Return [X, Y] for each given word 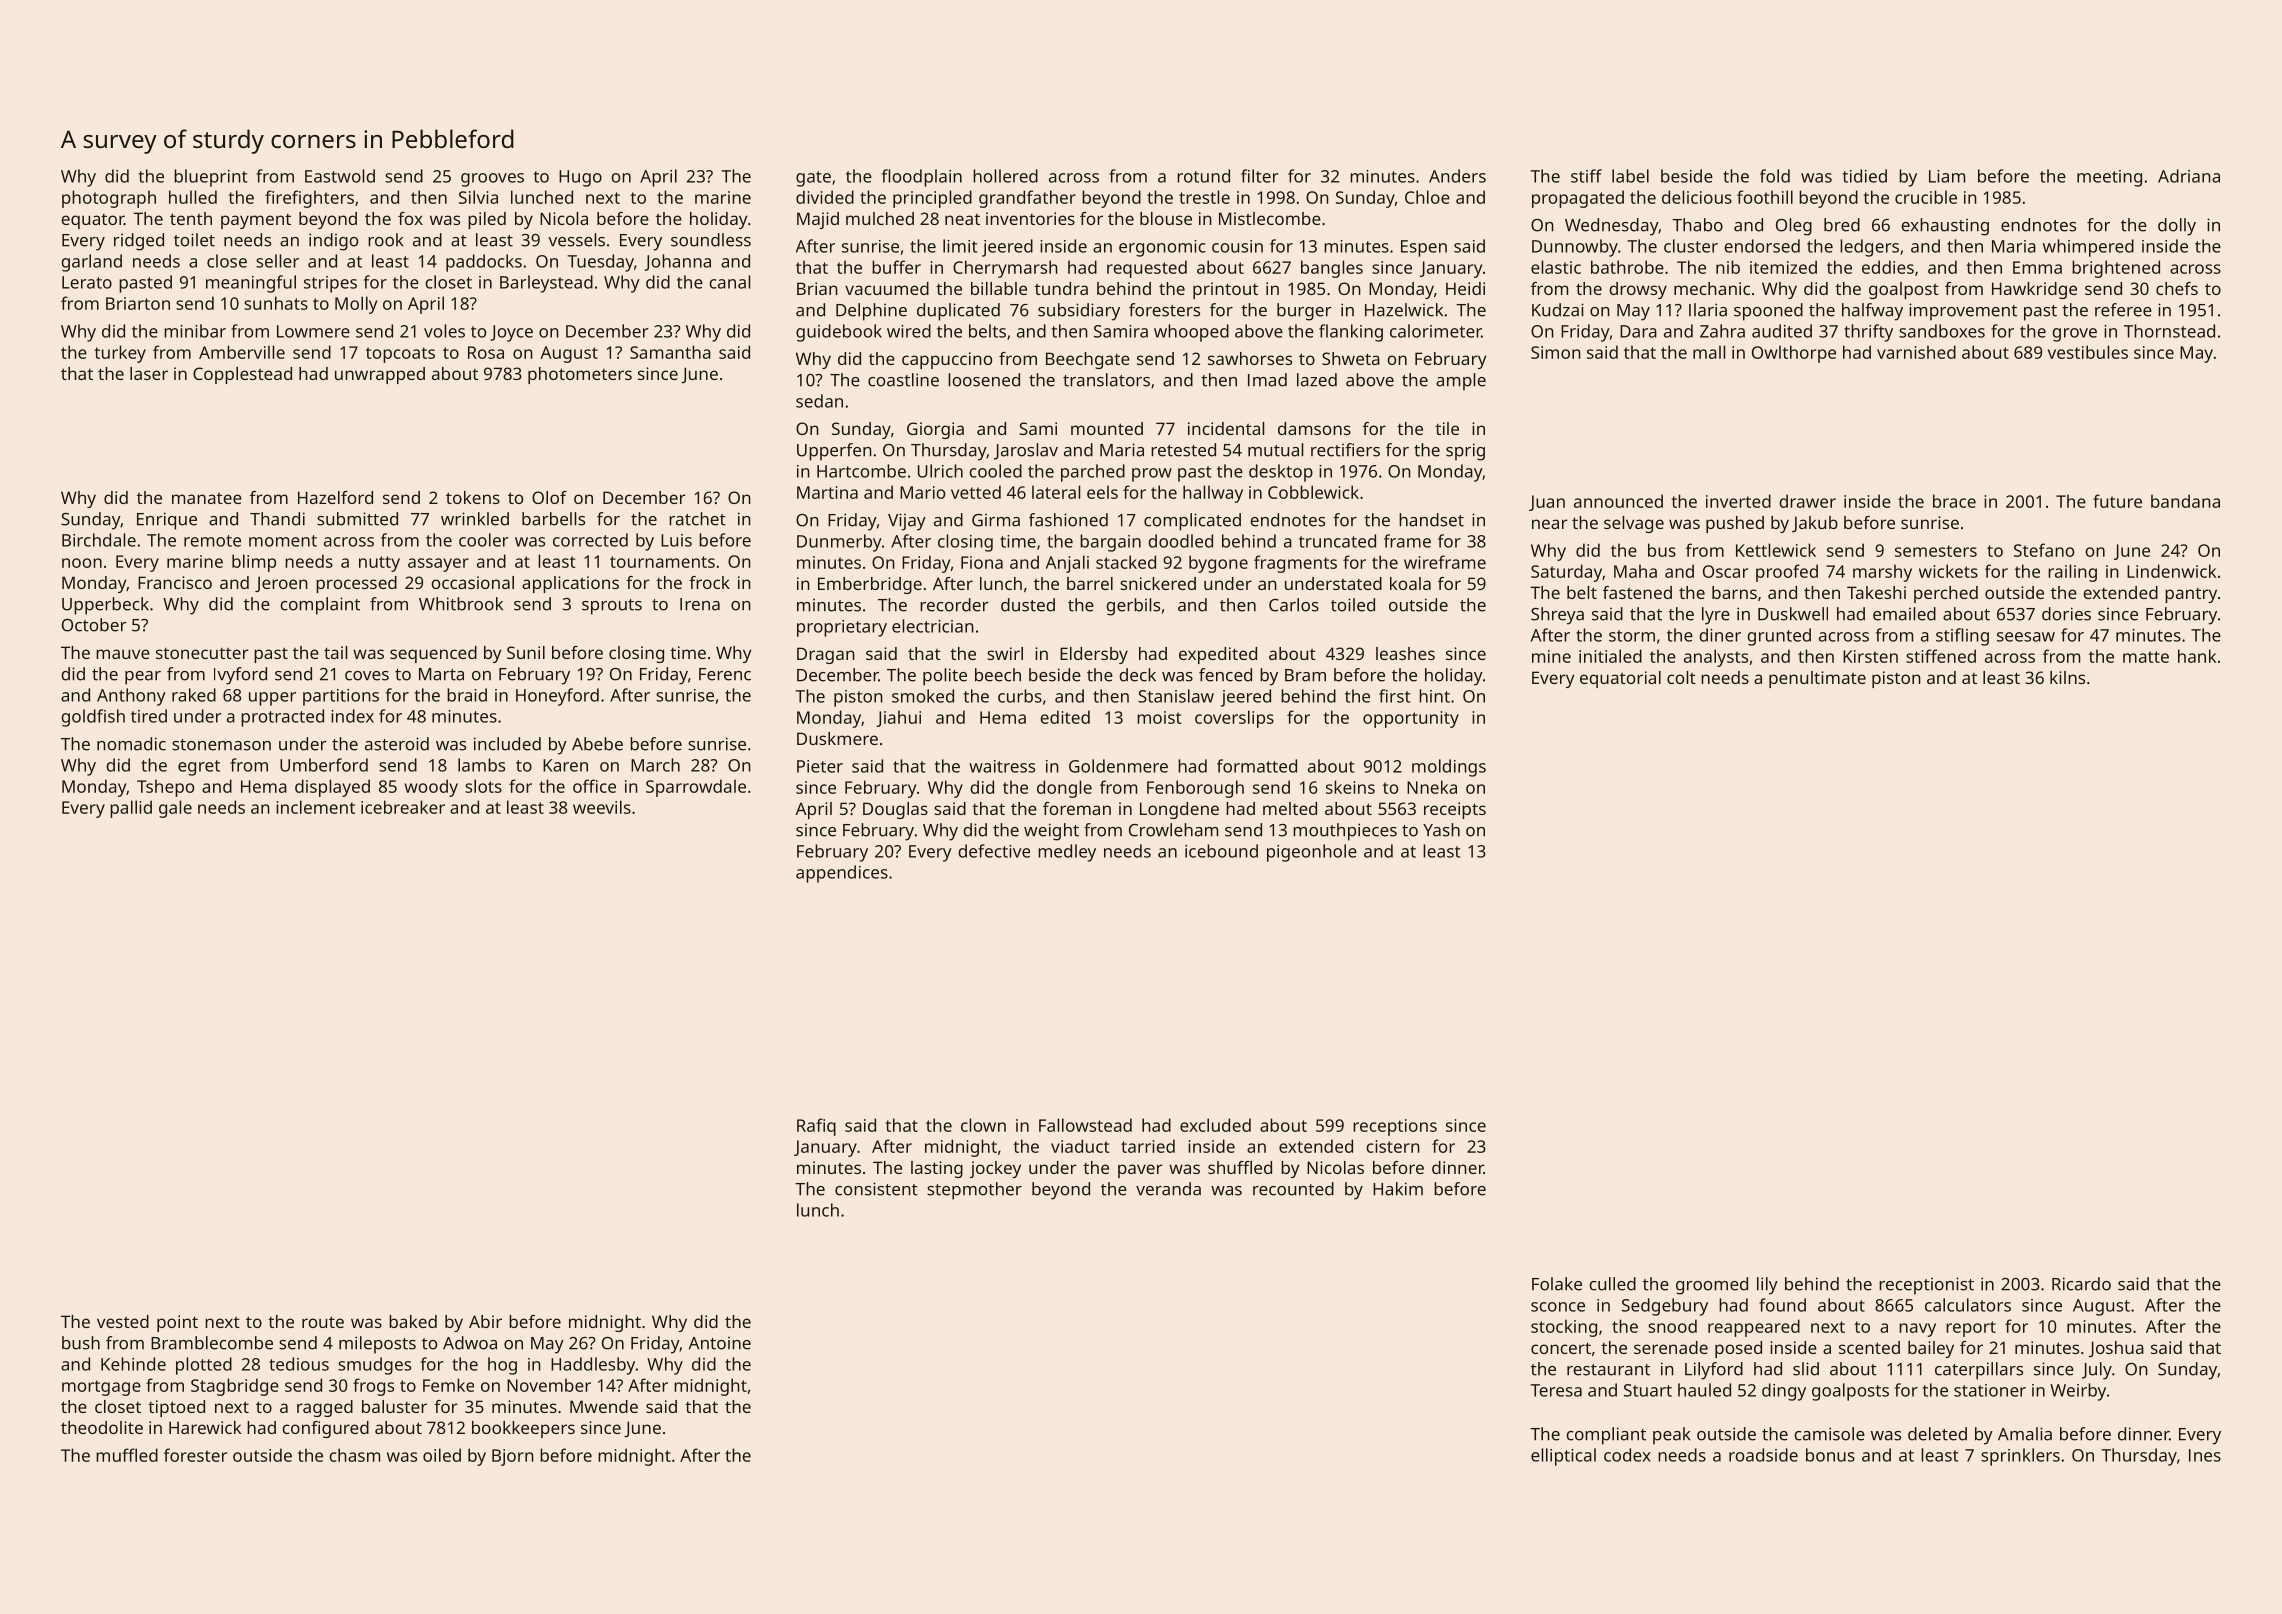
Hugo [580, 178]
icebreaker [403, 807]
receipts [1455, 810]
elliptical [1563, 1457]
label [1630, 176]
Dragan [826, 655]
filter [1260, 176]
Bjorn [513, 1457]
